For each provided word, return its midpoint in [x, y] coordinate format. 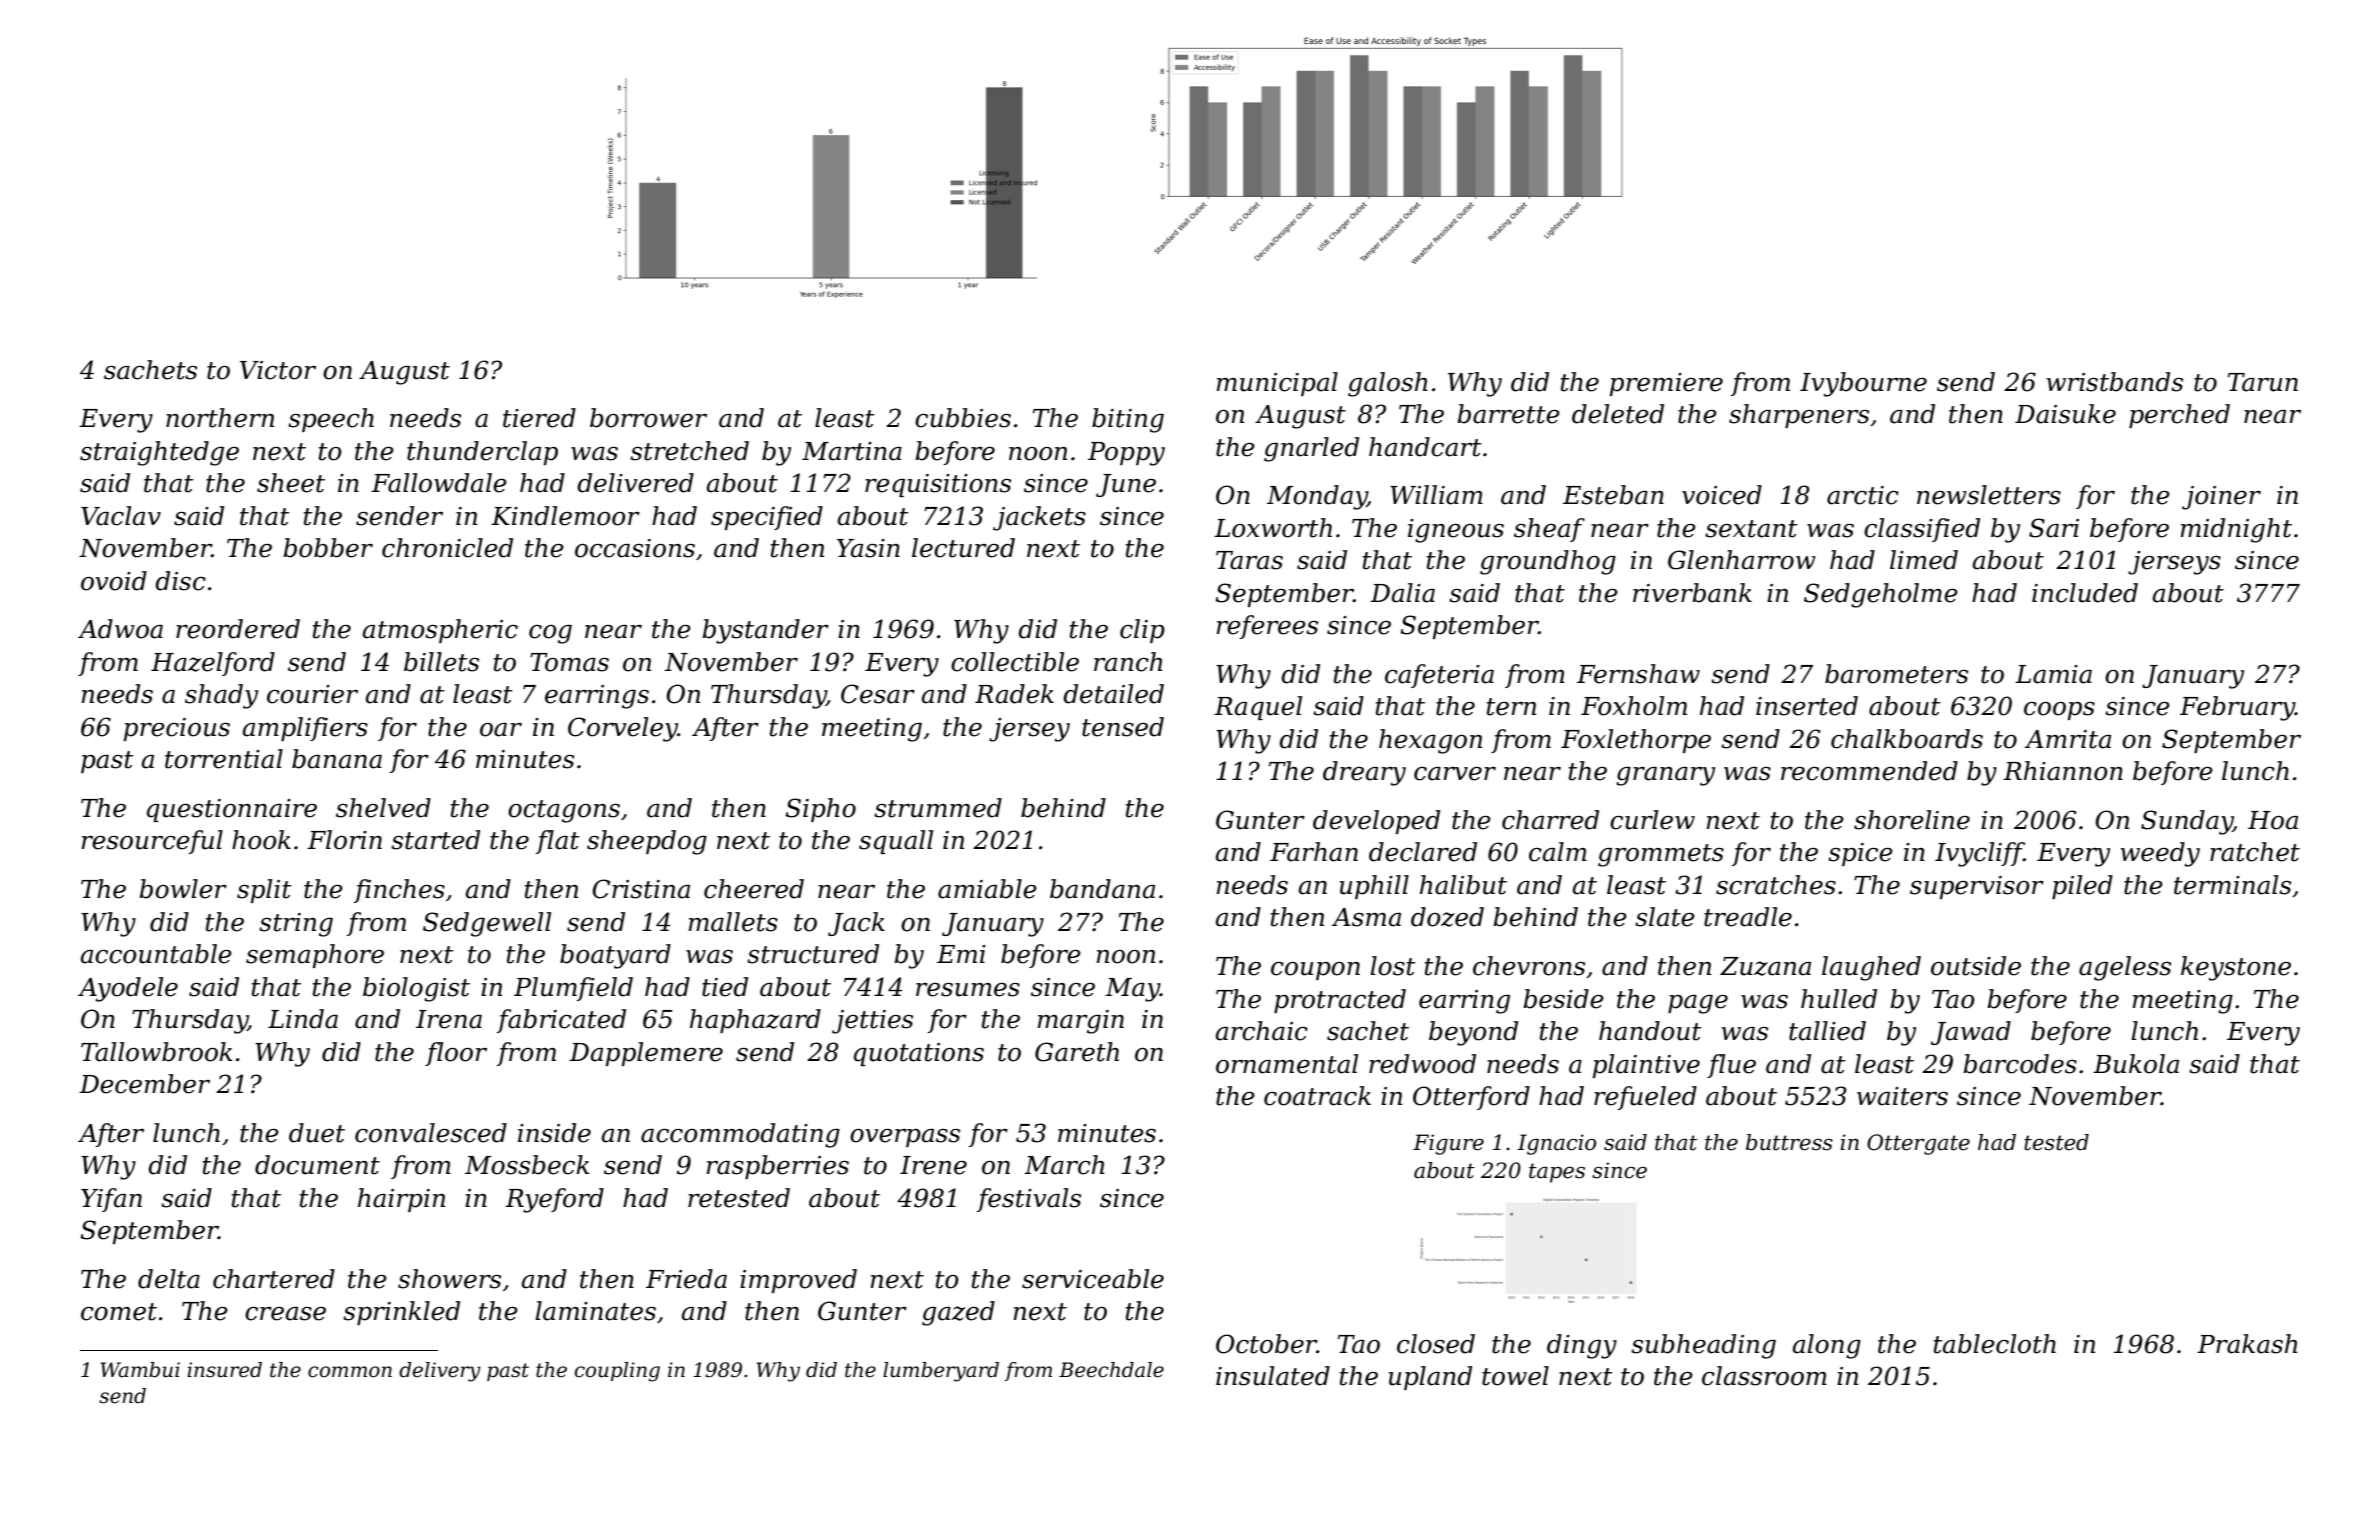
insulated [1273, 1376]
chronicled [447, 548]
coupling [617, 1372]
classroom [1764, 1376]
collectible [1015, 662]
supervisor [1977, 887]
